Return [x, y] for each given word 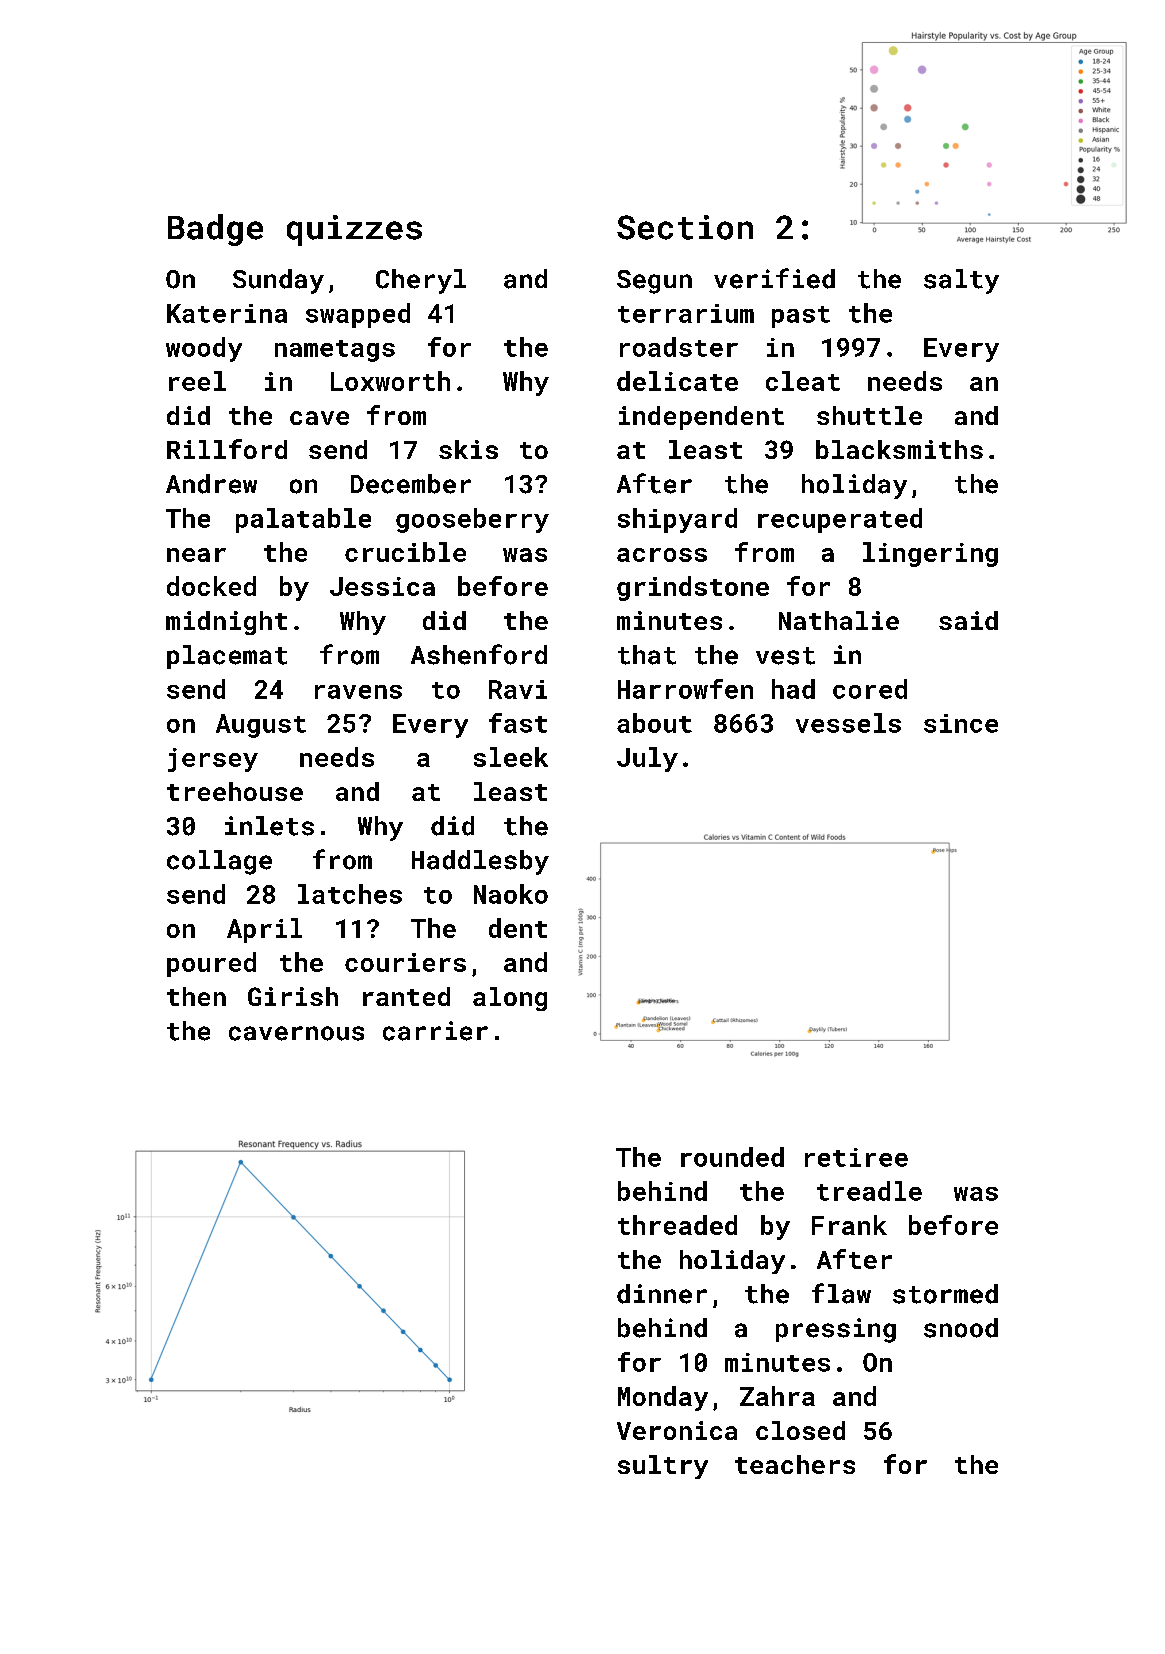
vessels [848, 723]
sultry [663, 1467]
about [654, 723]
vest [785, 656]
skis [468, 449]
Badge [215, 230]
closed [800, 1430]
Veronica [677, 1430]
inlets [269, 826]
